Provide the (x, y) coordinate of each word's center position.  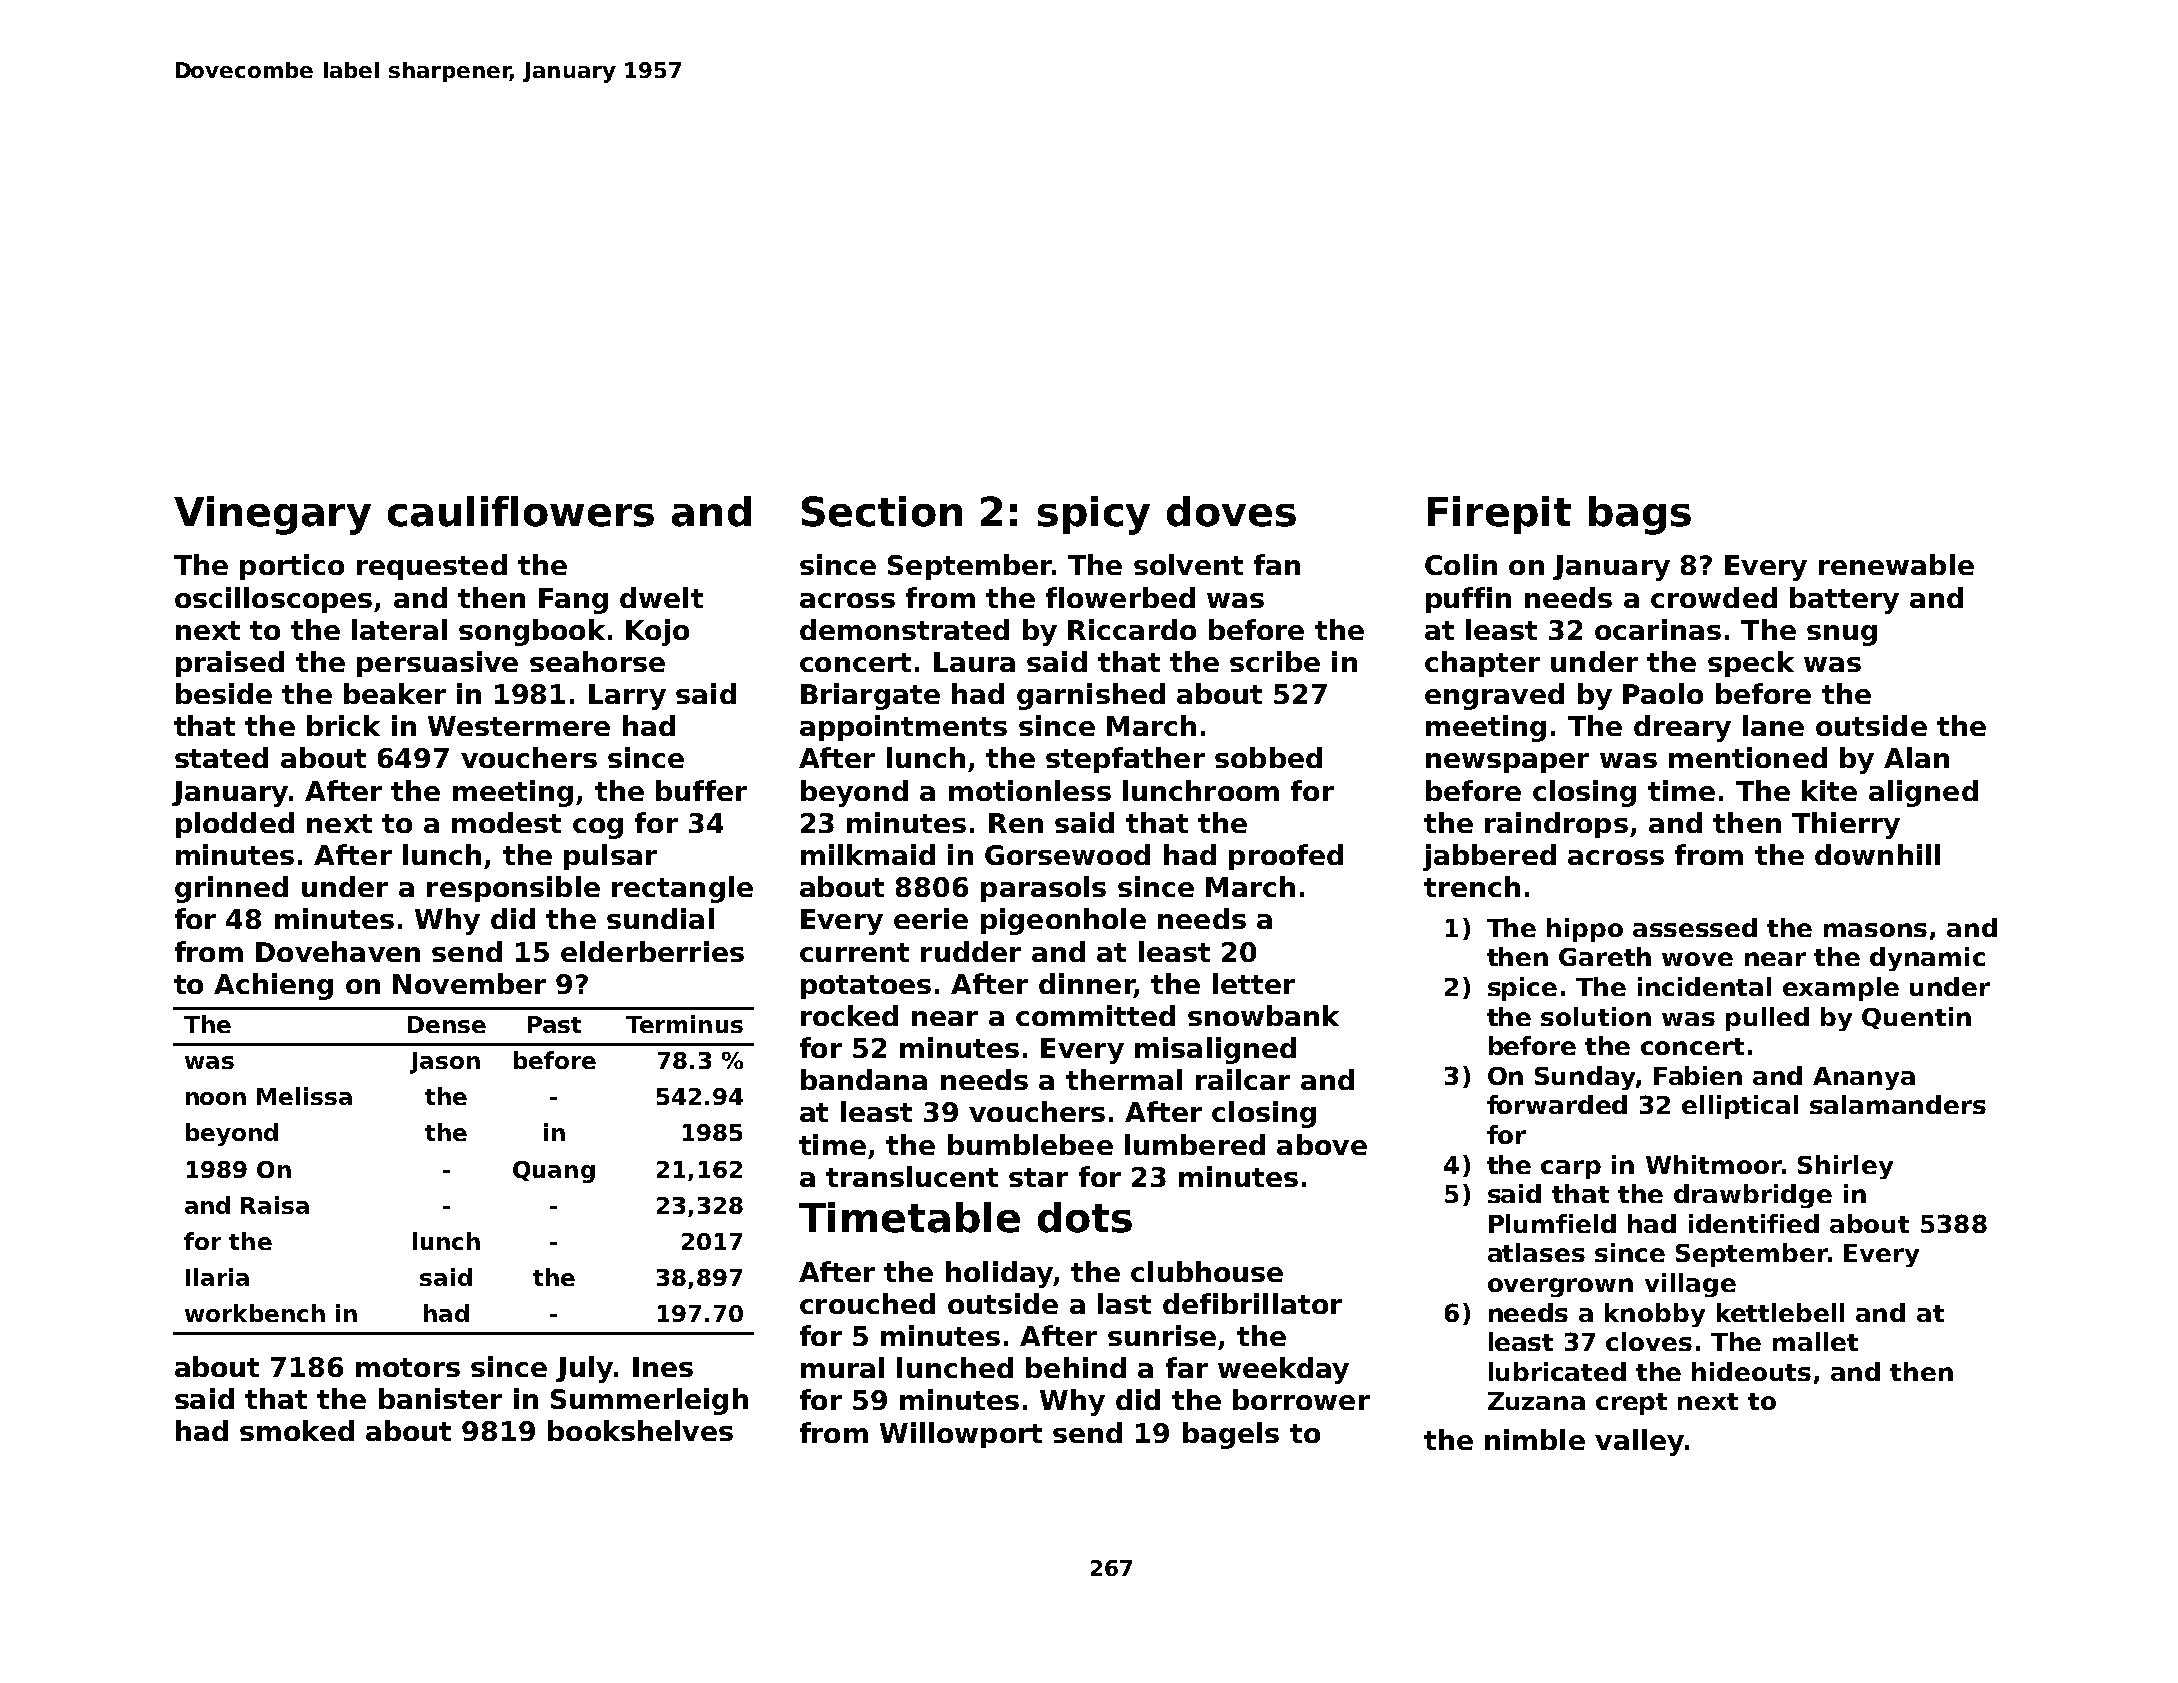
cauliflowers (521, 511)
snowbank (1263, 1015)
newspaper (1507, 763)
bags (1640, 515)
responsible (513, 889)
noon (216, 1098)
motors (408, 1367)
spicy (1094, 515)
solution (1596, 1016)
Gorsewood (1067, 854)
